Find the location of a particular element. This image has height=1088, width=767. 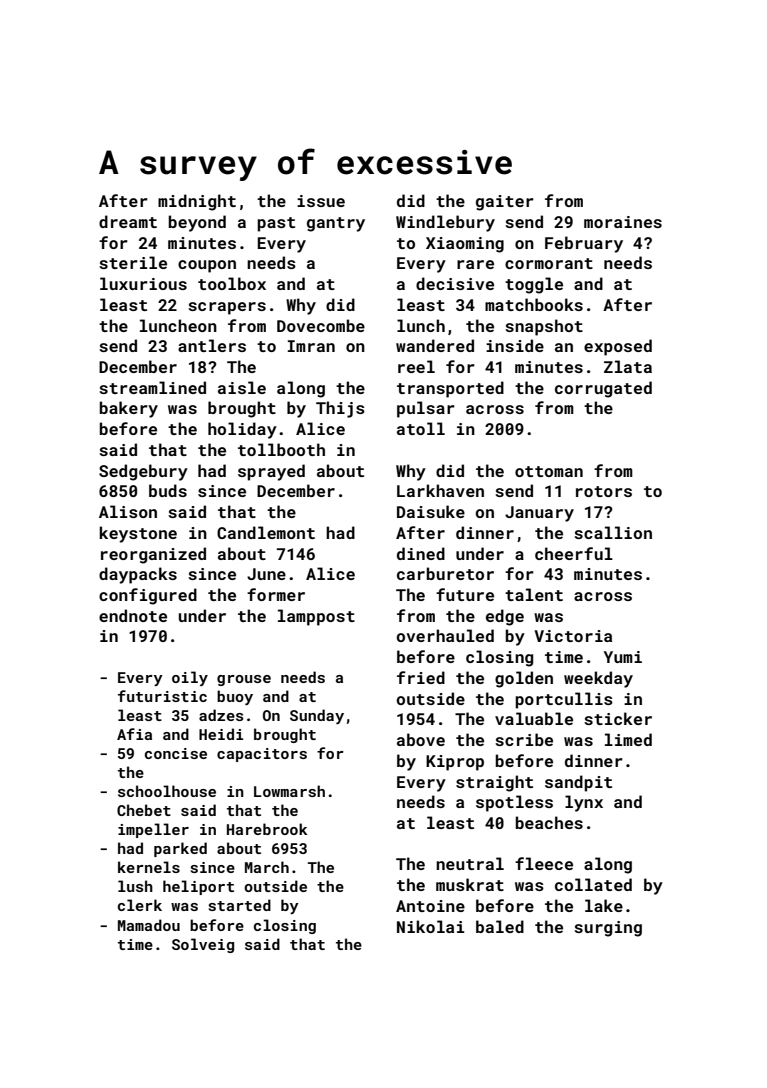

cheerful is located at coordinates (574, 553).
